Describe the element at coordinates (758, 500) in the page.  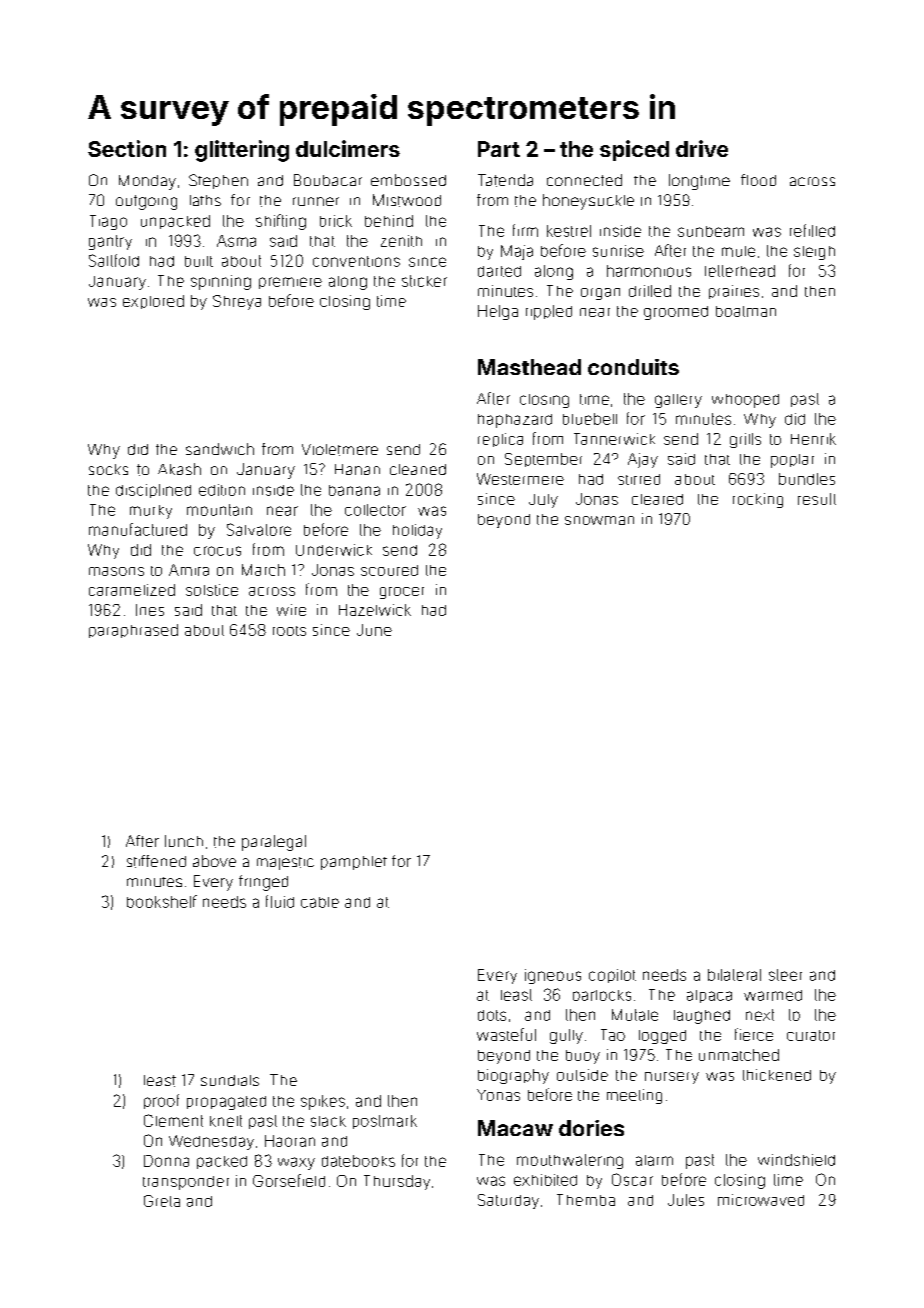
I see `rocking` at that location.
